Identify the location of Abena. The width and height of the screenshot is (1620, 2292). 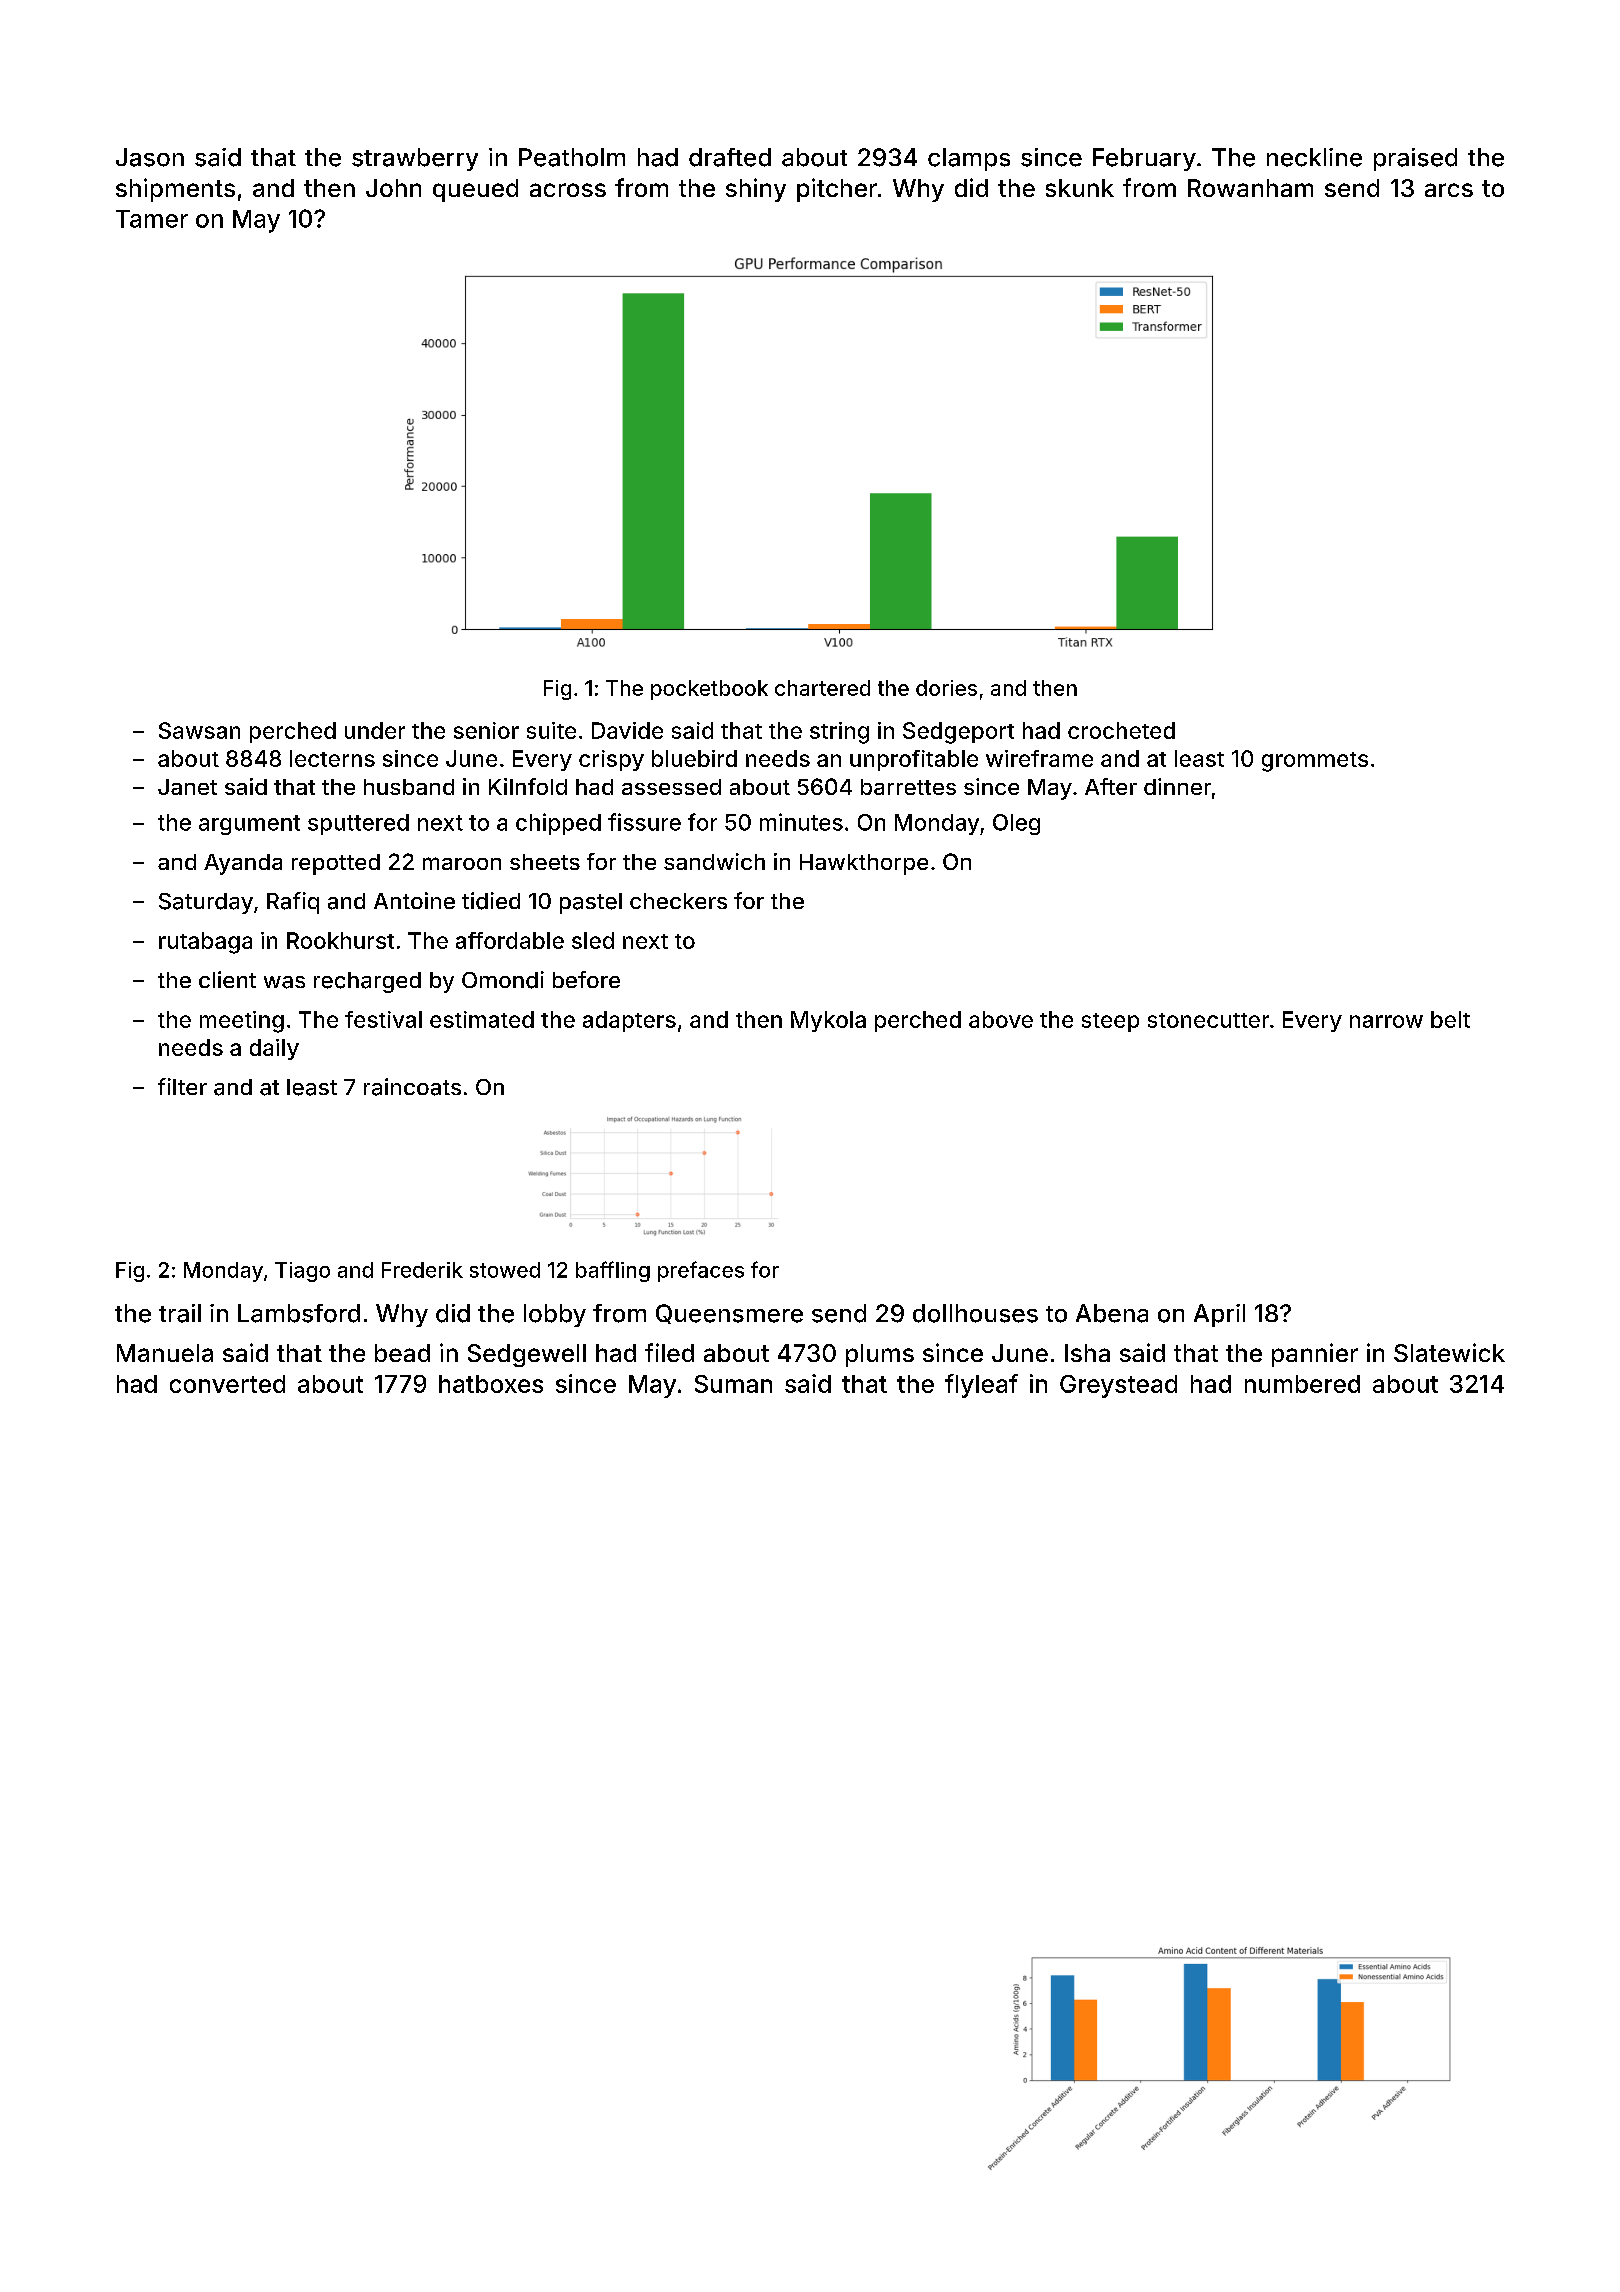
(1112, 1313).
